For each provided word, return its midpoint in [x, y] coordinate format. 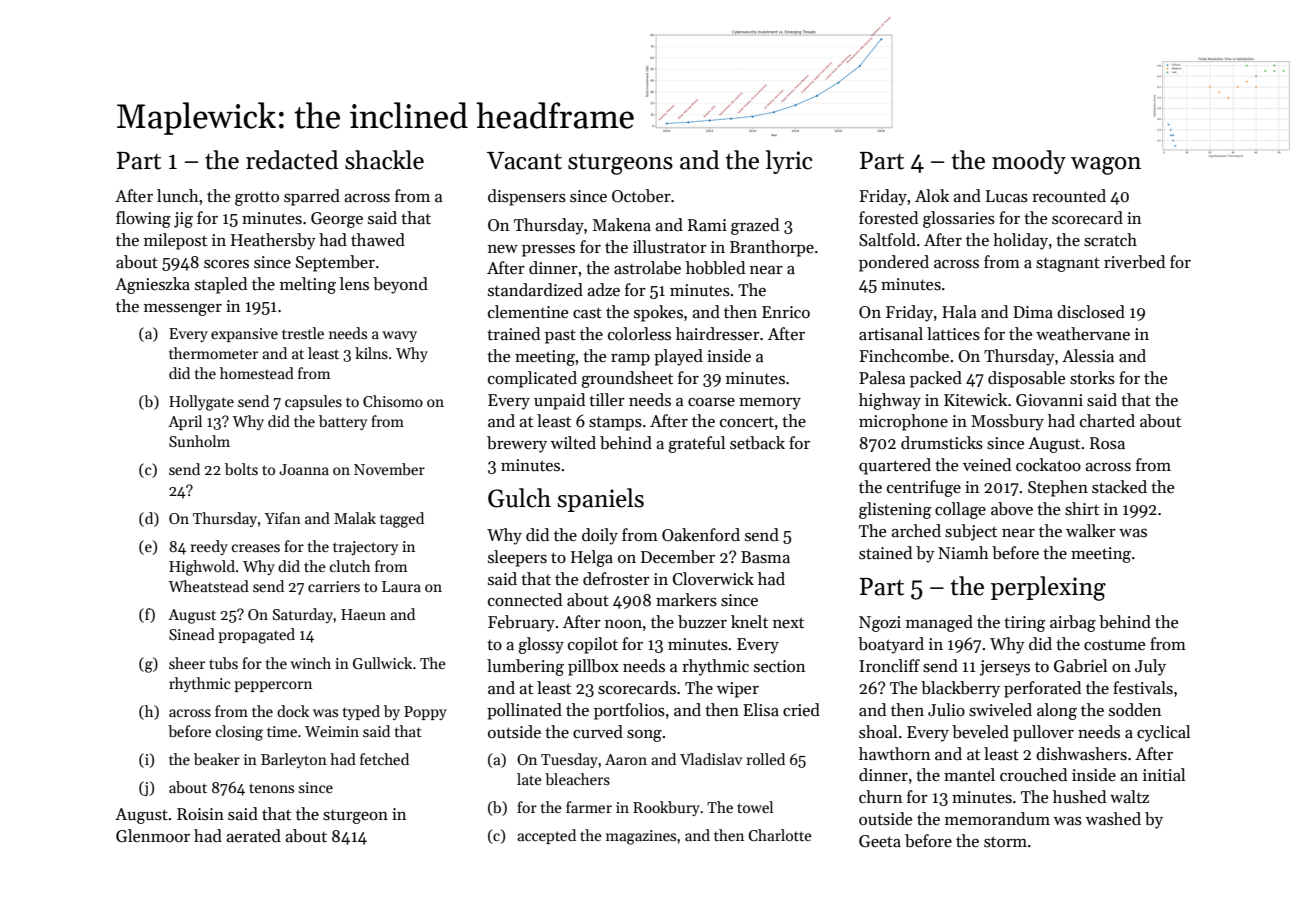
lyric [789, 162]
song [644, 736]
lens [354, 284]
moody [1029, 162]
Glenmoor [153, 836]
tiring [1024, 624]
